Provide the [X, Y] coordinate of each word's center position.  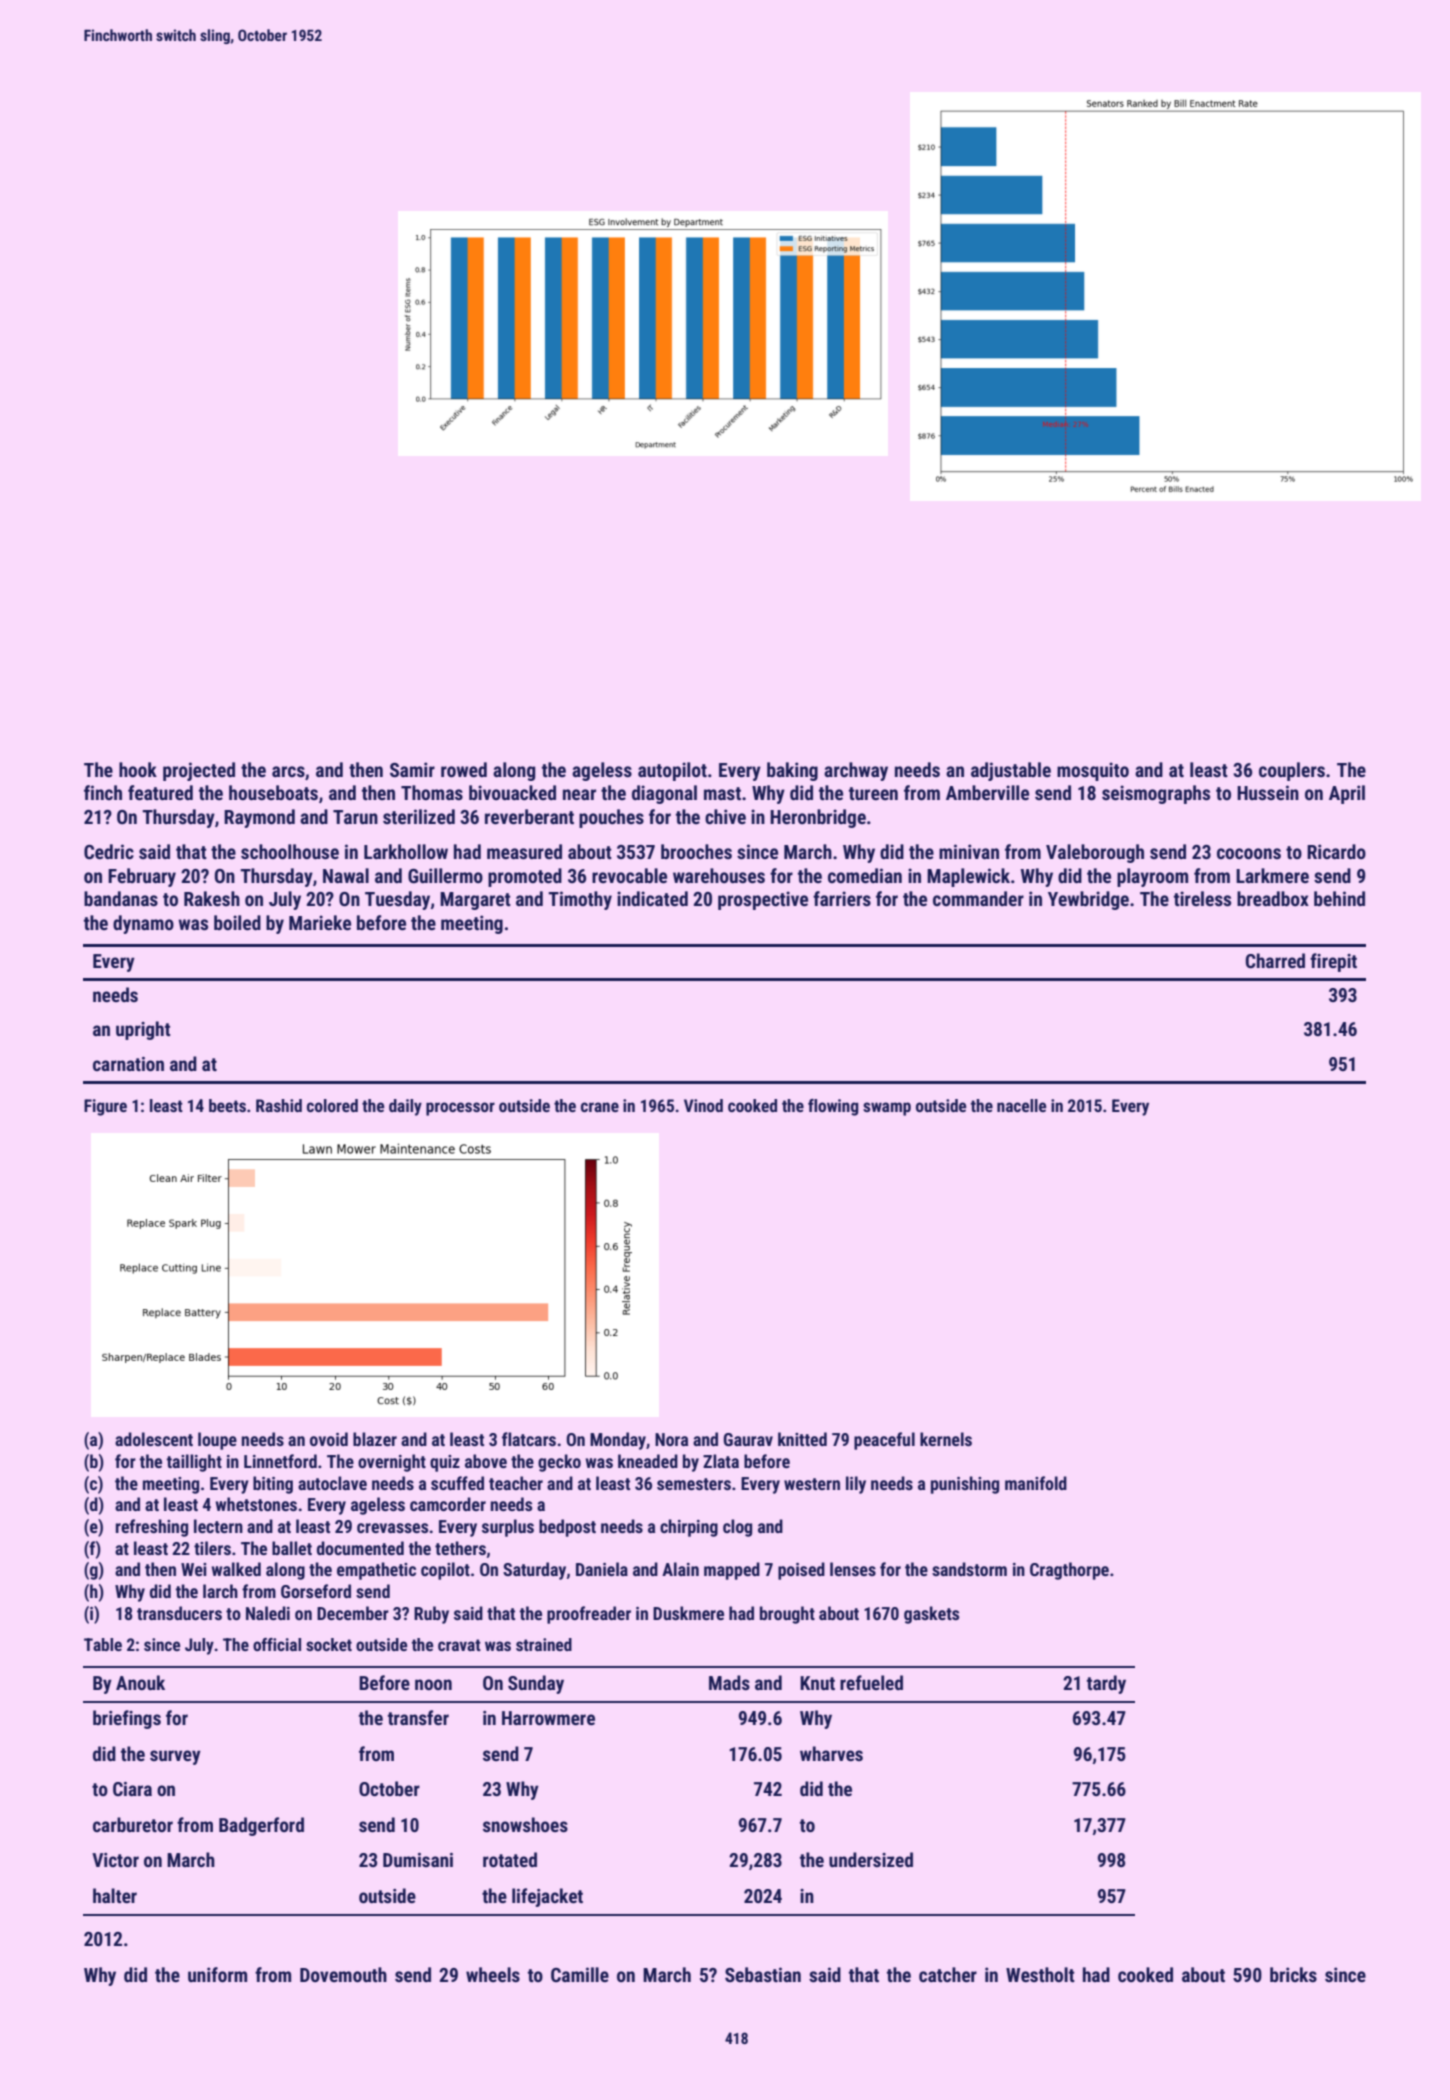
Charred [1275, 960]
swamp [887, 1109]
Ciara [132, 1789]
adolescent [154, 1439]
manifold [1036, 1483]
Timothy [580, 900]
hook [138, 769]
